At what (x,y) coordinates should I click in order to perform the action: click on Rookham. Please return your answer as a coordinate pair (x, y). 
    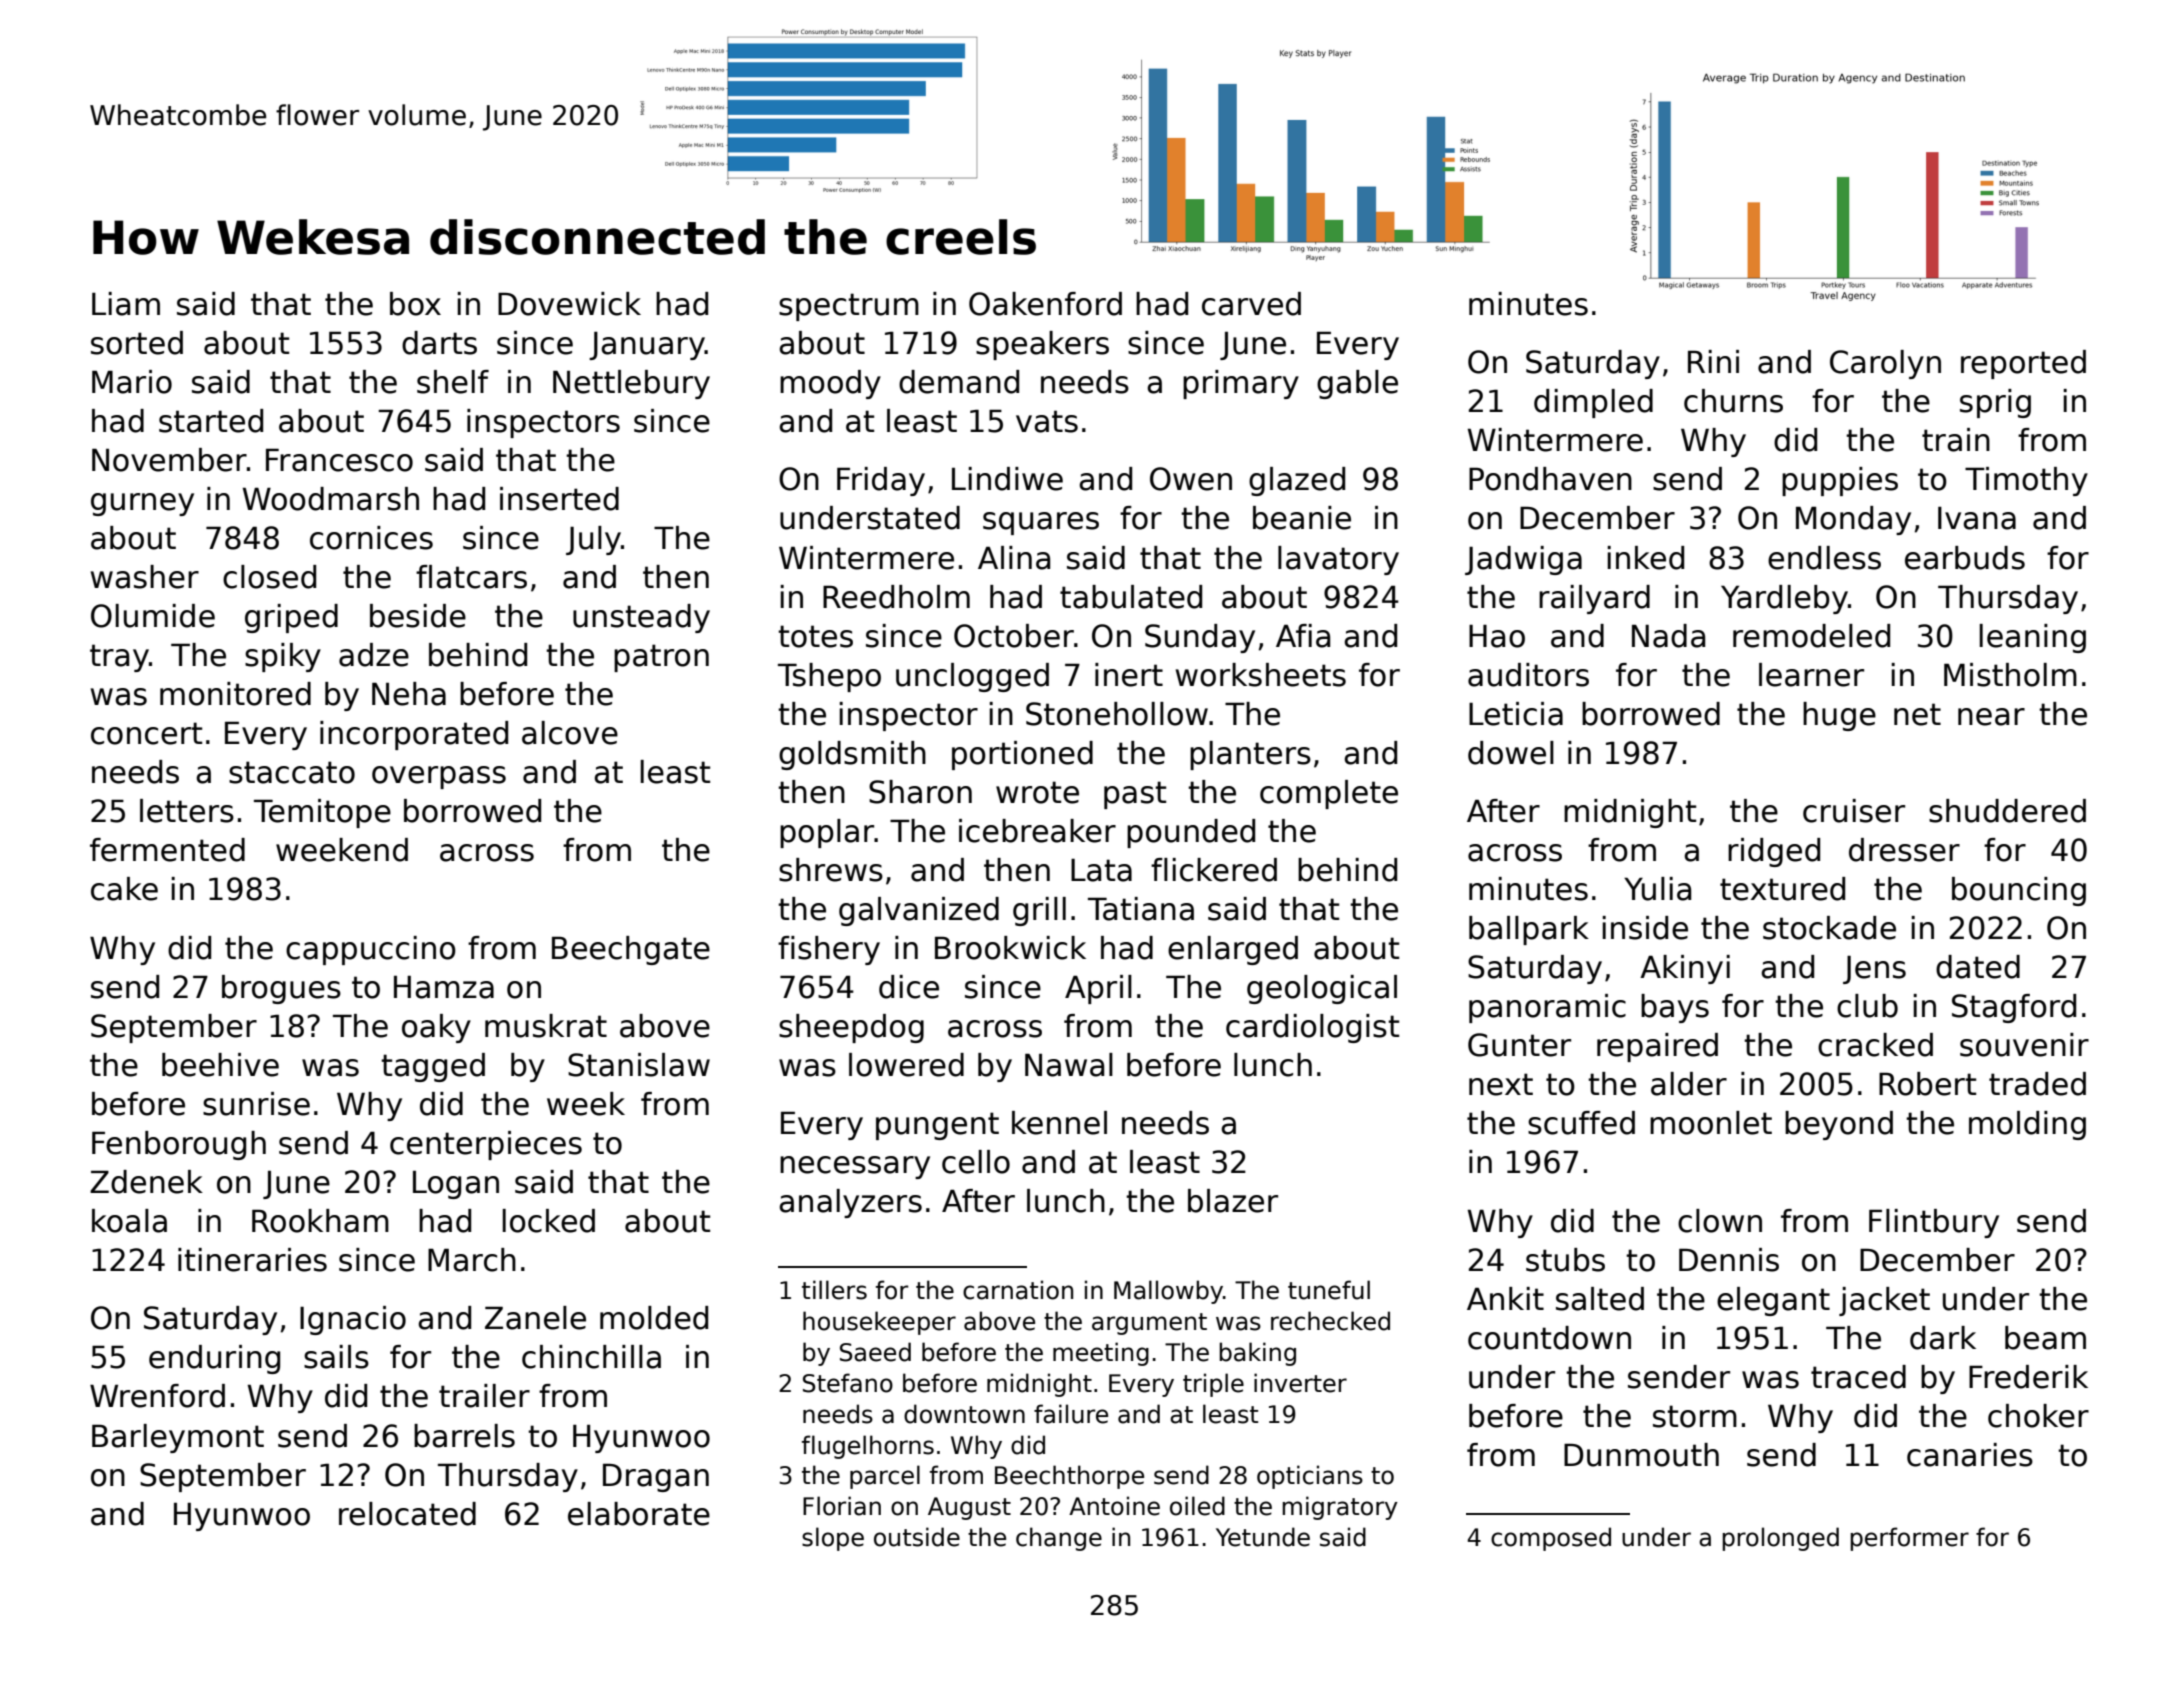
    Looking at the image, I should click on (320, 1221).
